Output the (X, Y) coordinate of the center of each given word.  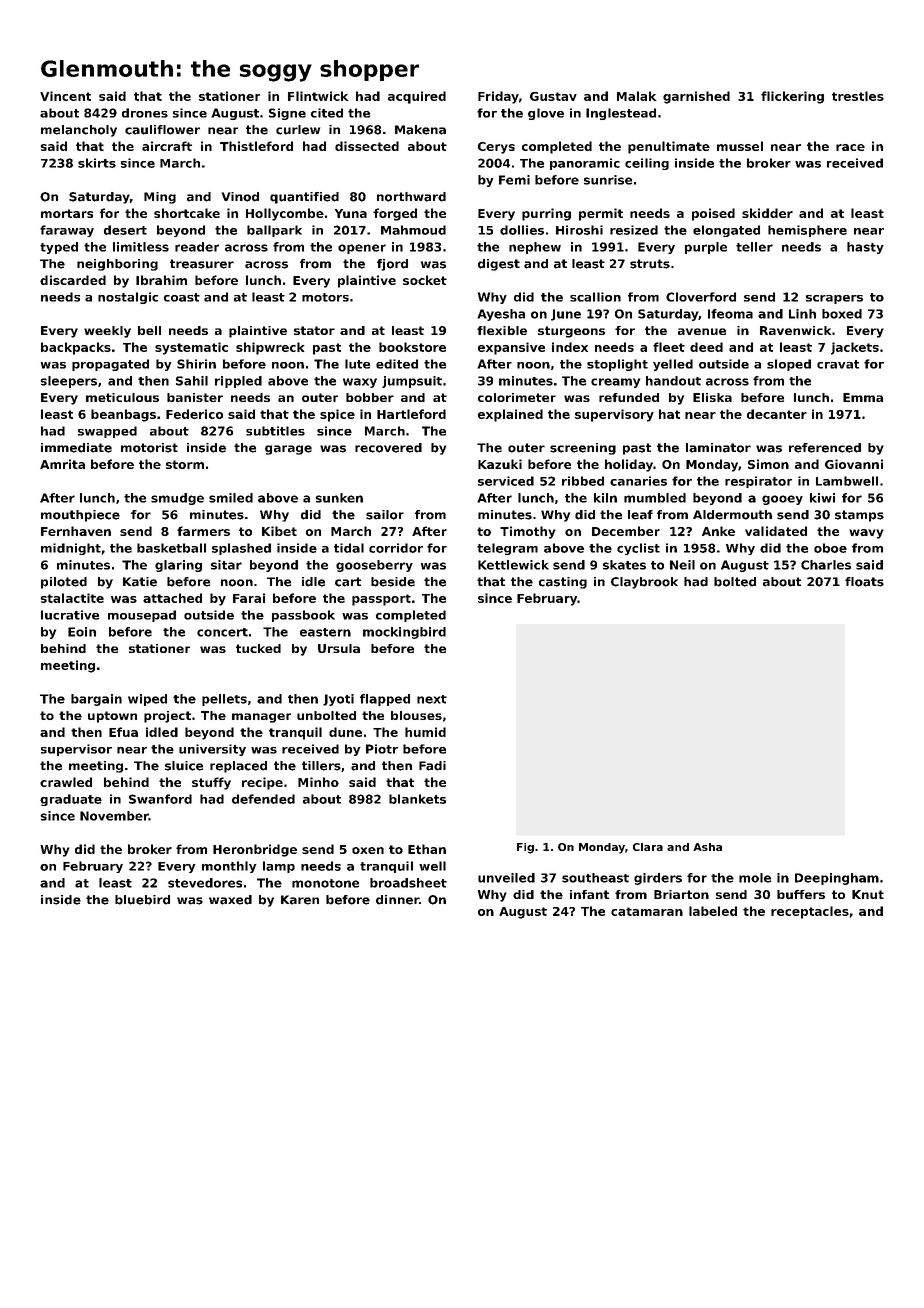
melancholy (79, 131)
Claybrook (644, 583)
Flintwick (318, 96)
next (432, 699)
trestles (858, 96)
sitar (226, 565)
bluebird (142, 900)
